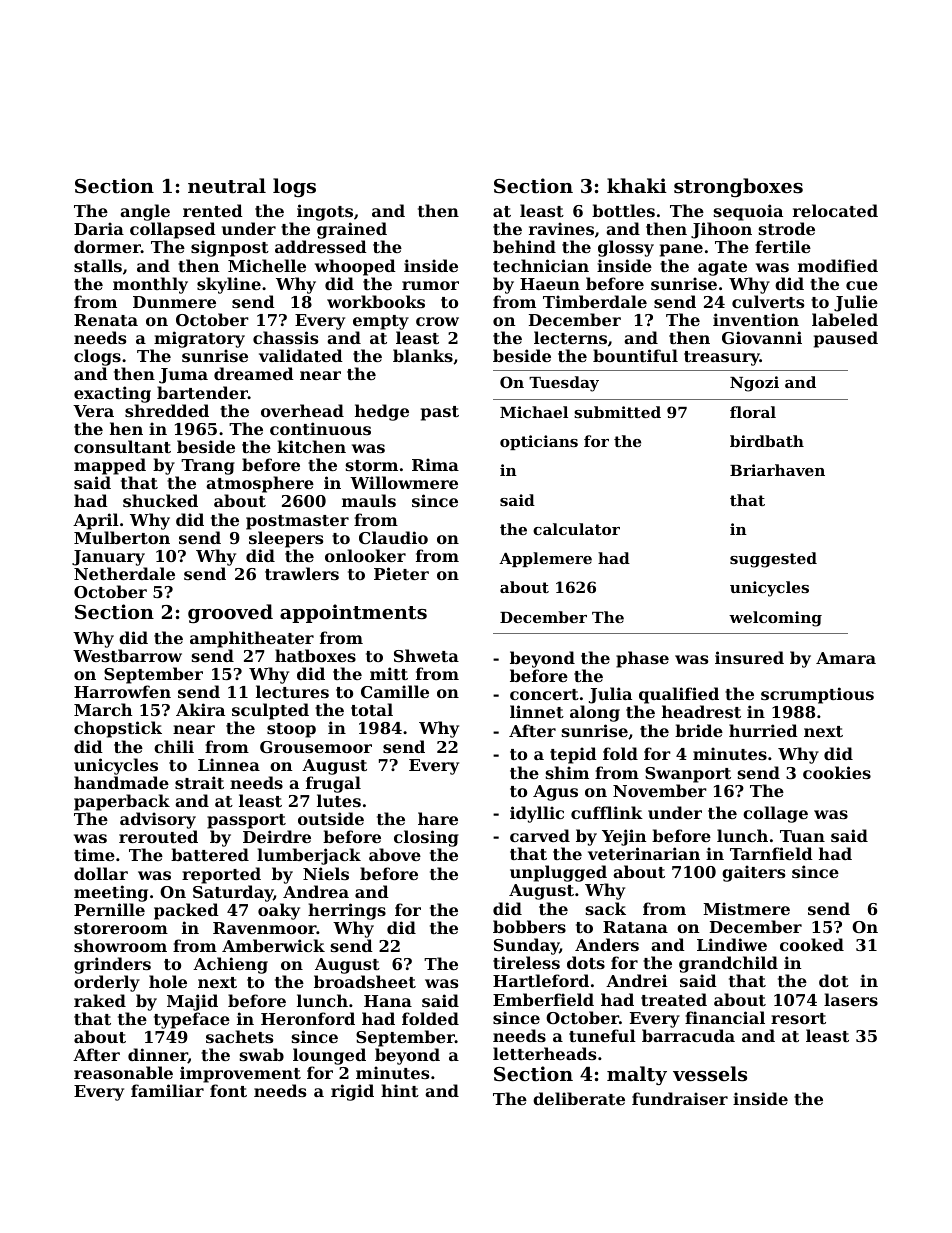 The height and width of the document is (1233, 952). Describe the element at coordinates (570, 337) in the document. I see `lecterns` at that location.
